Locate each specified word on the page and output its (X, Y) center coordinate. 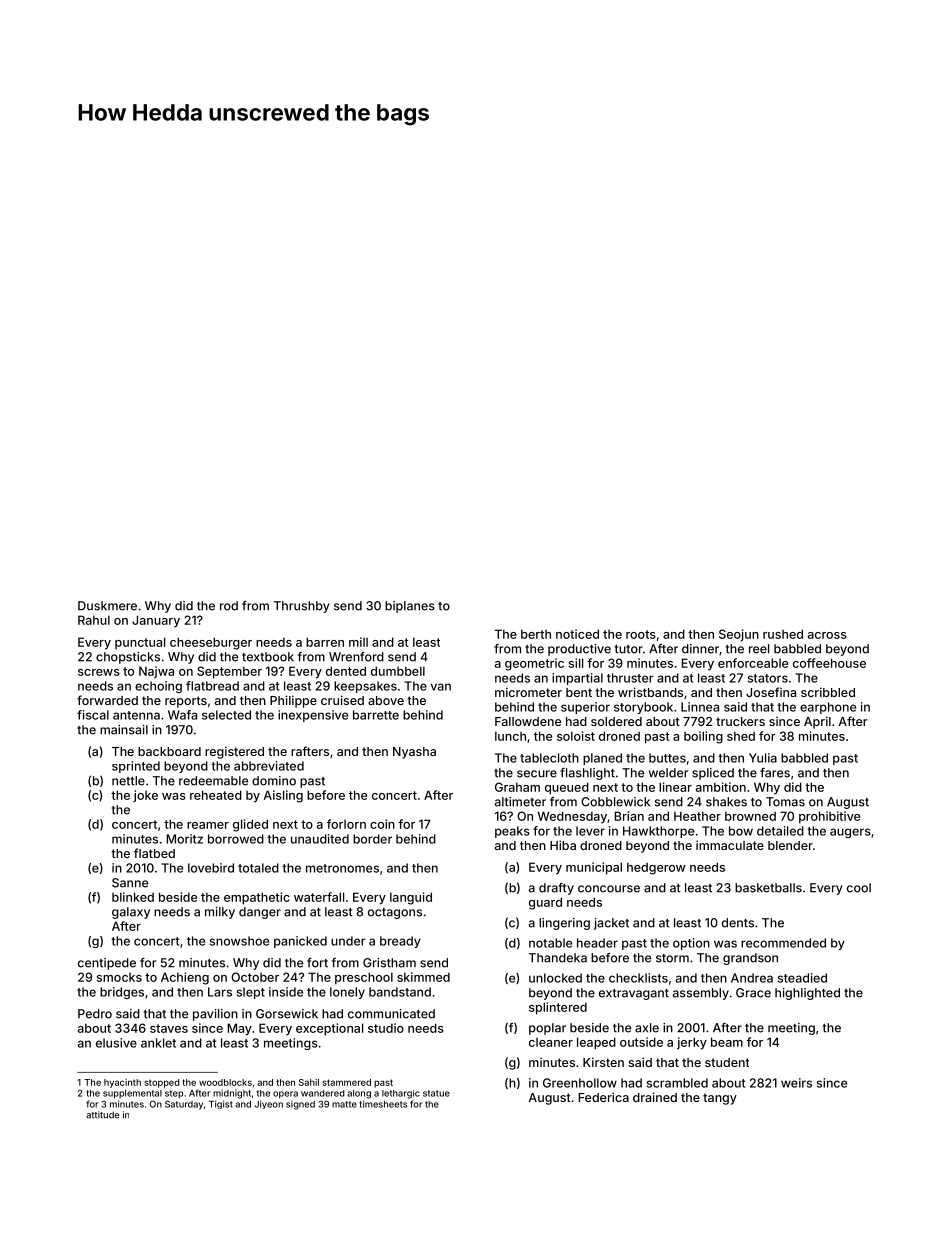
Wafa (182, 715)
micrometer (528, 692)
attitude (102, 1115)
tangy (720, 1099)
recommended (783, 943)
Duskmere (107, 606)
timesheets (383, 1104)
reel (759, 649)
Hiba (563, 845)
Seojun (739, 635)
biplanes (410, 607)
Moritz (184, 839)
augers (850, 833)
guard (545, 903)
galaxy (131, 913)
